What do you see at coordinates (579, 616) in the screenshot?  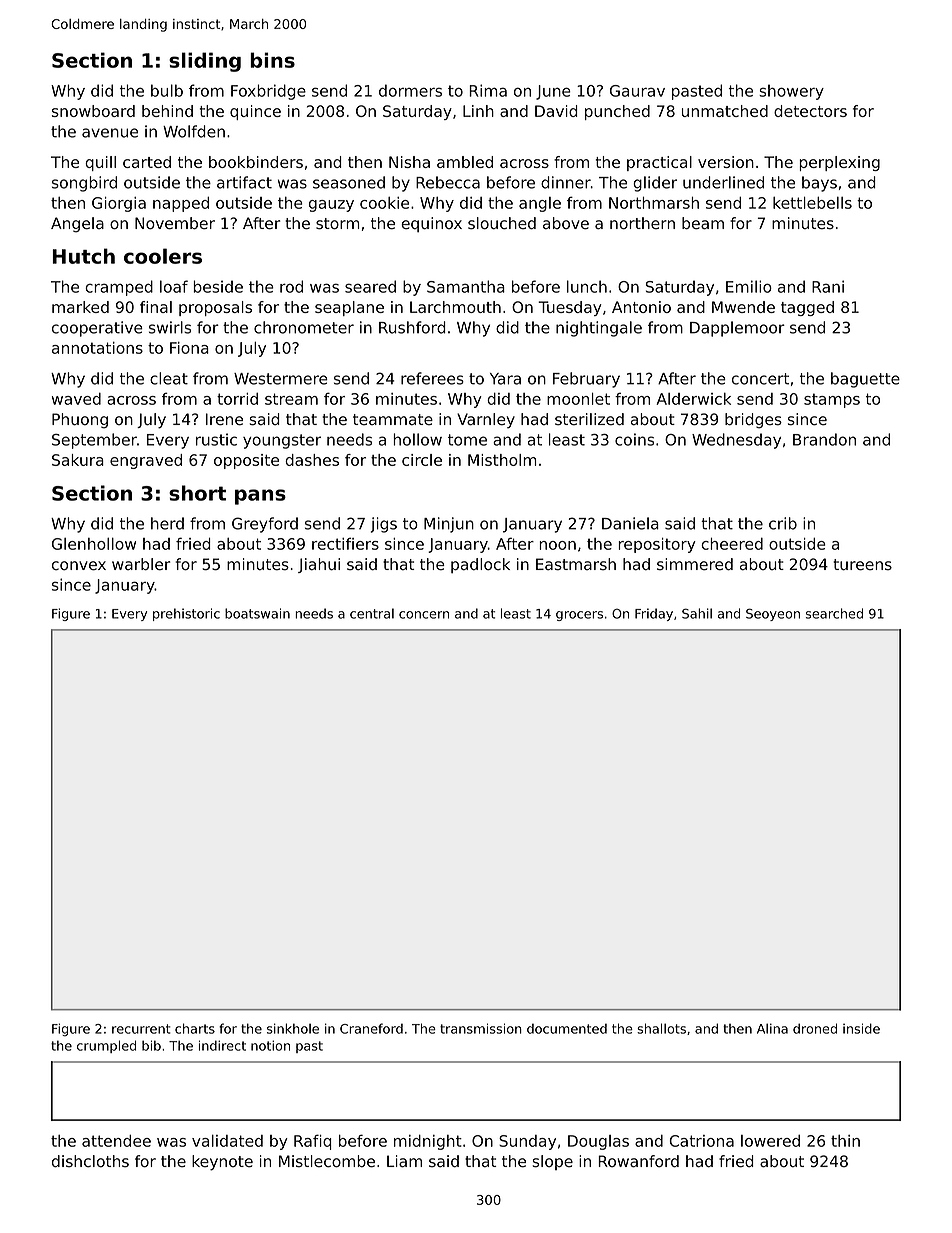 I see `grocers` at bounding box center [579, 616].
